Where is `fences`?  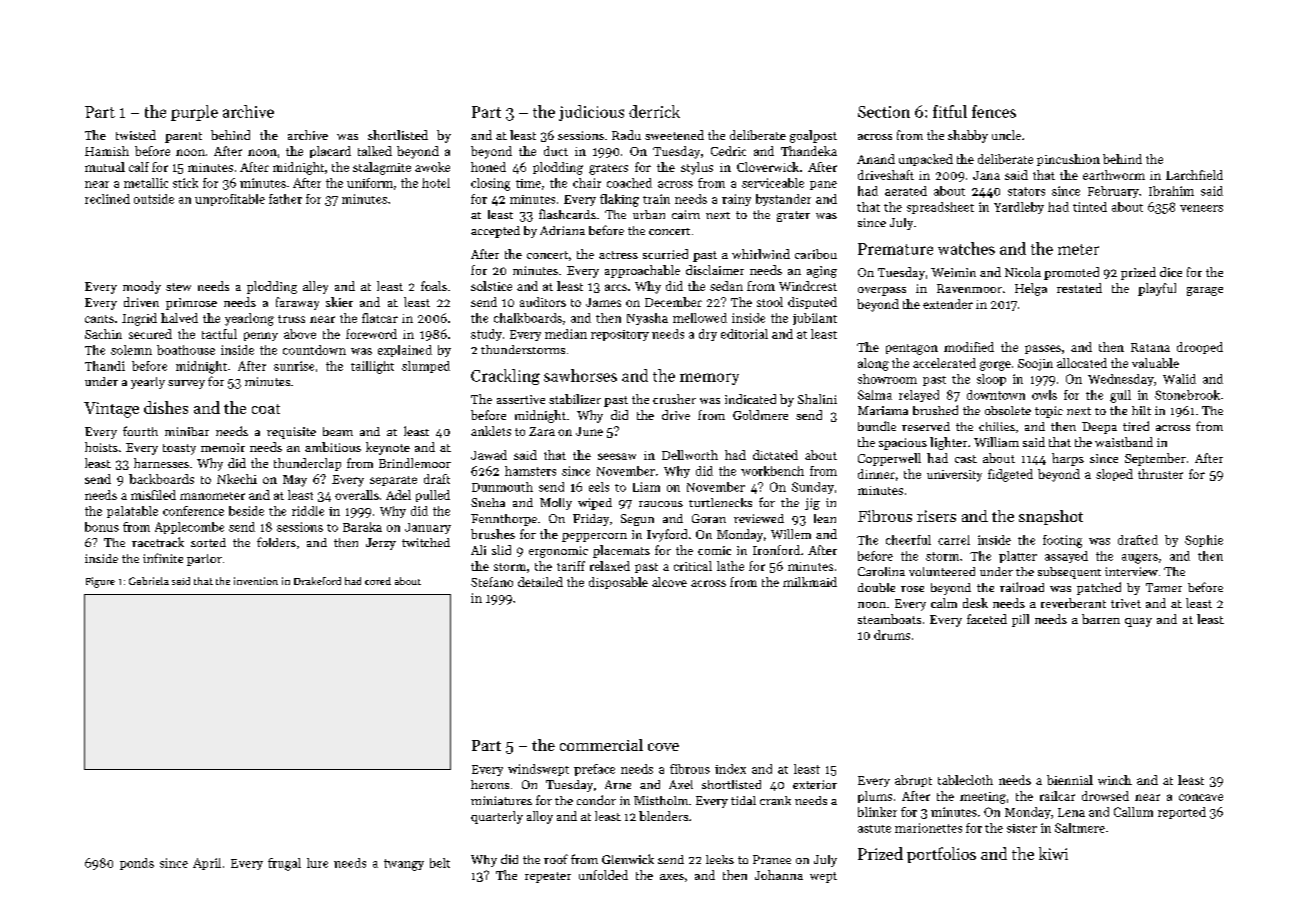
fences is located at coordinates (994, 111).
